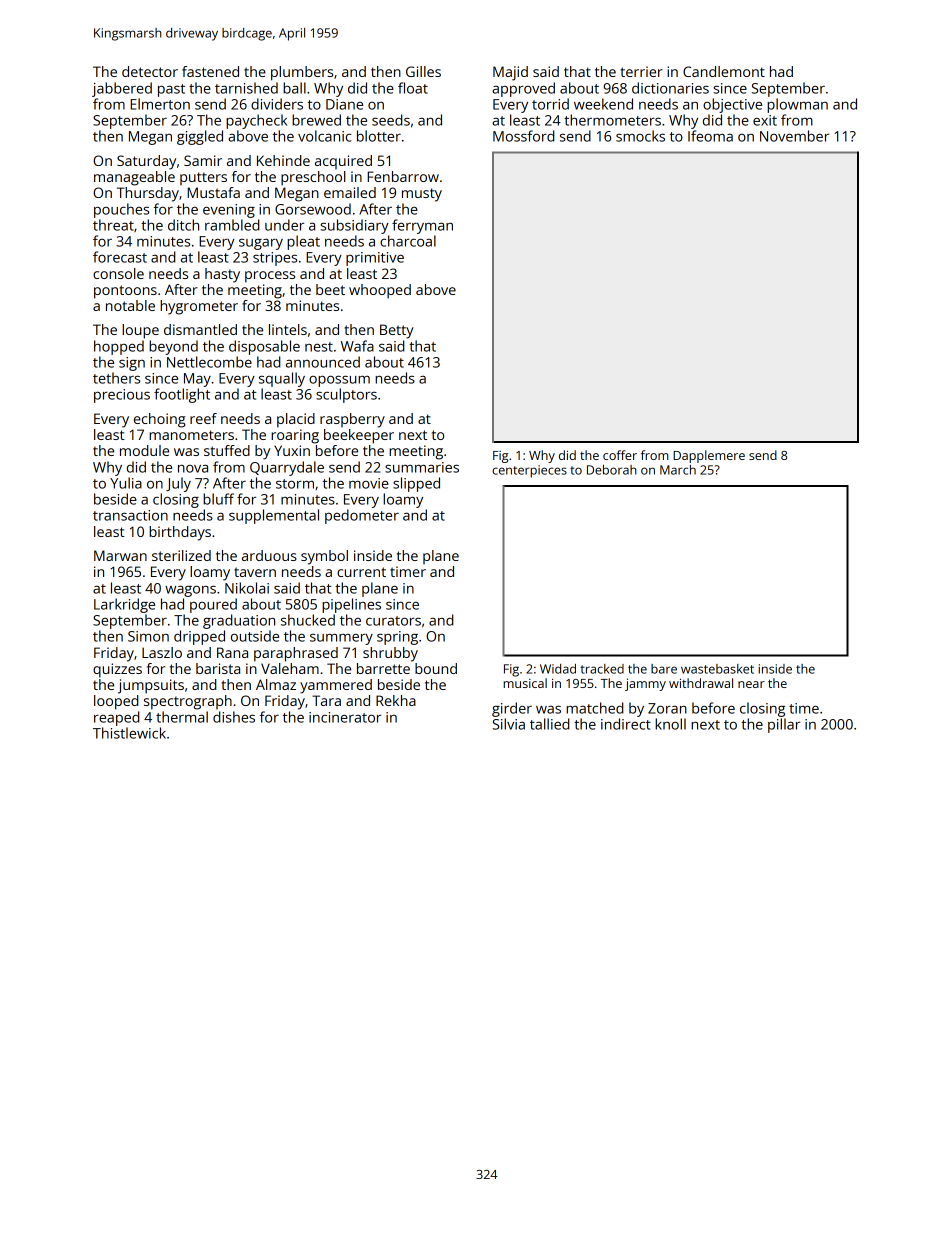 Image resolution: width=952 pixels, height=1233 pixels. I want to click on Ifeoma, so click(710, 136).
